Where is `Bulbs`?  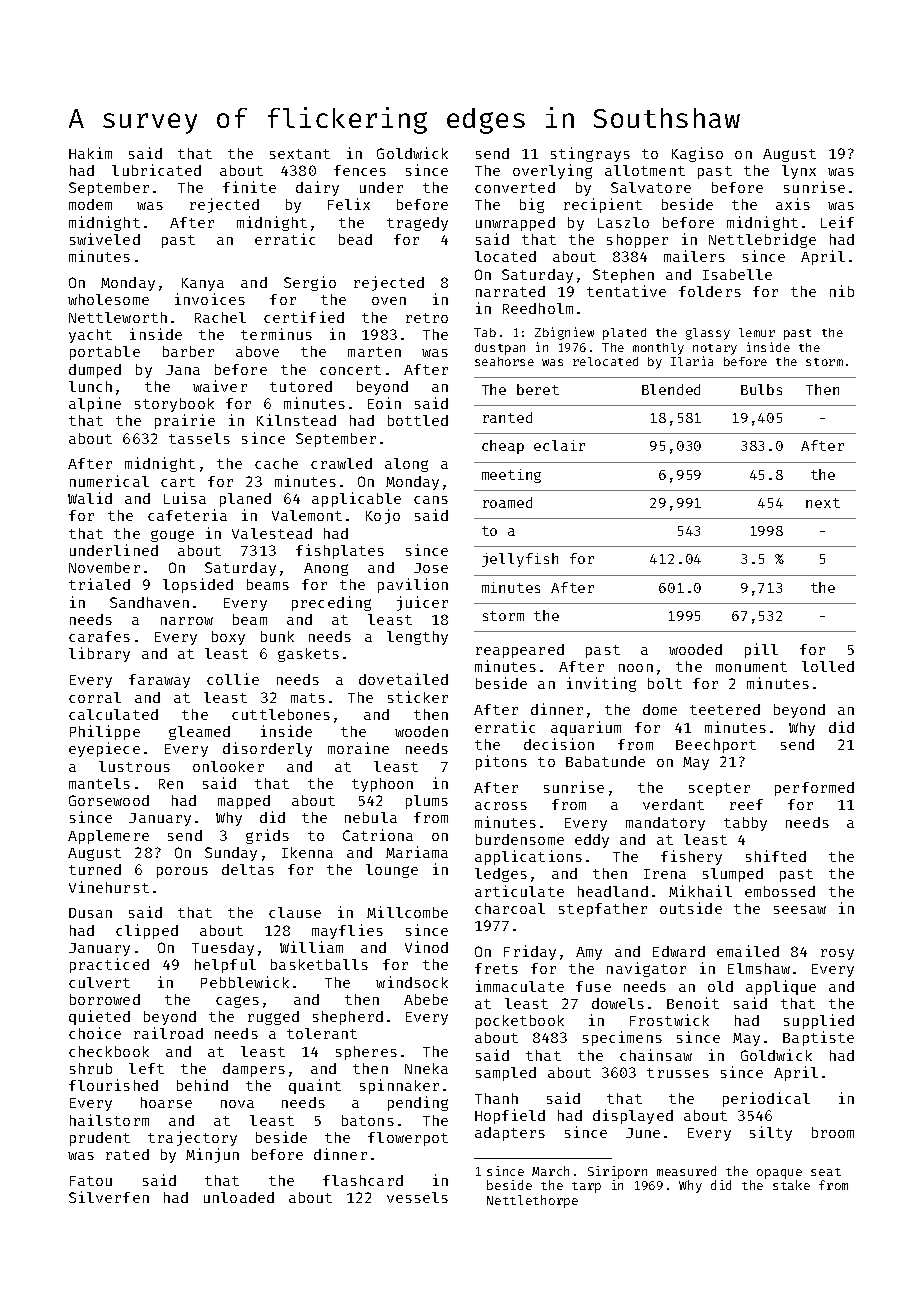
Bulbs is located at coordinates (761, 389).
